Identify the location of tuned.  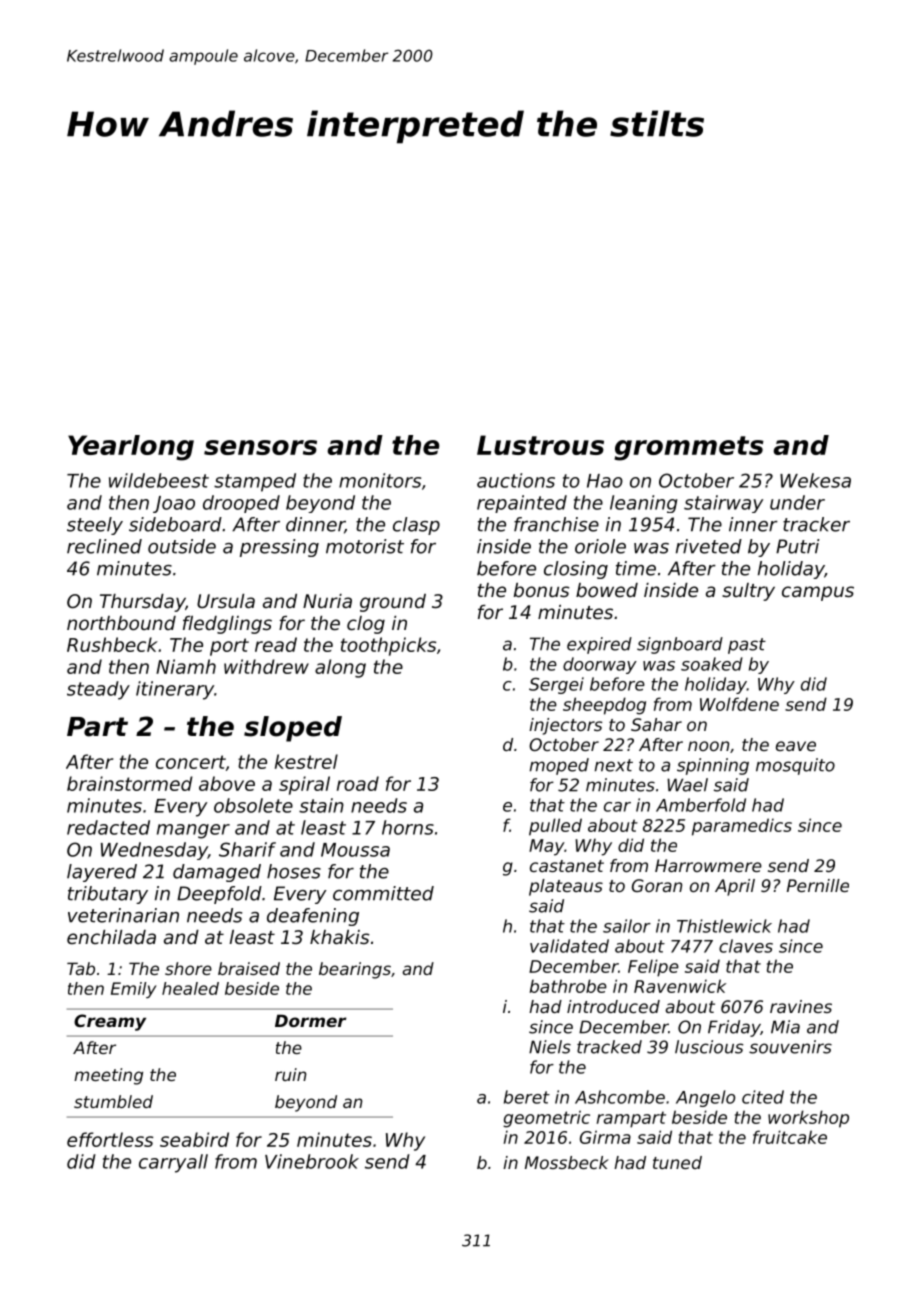
(677, 1162).
